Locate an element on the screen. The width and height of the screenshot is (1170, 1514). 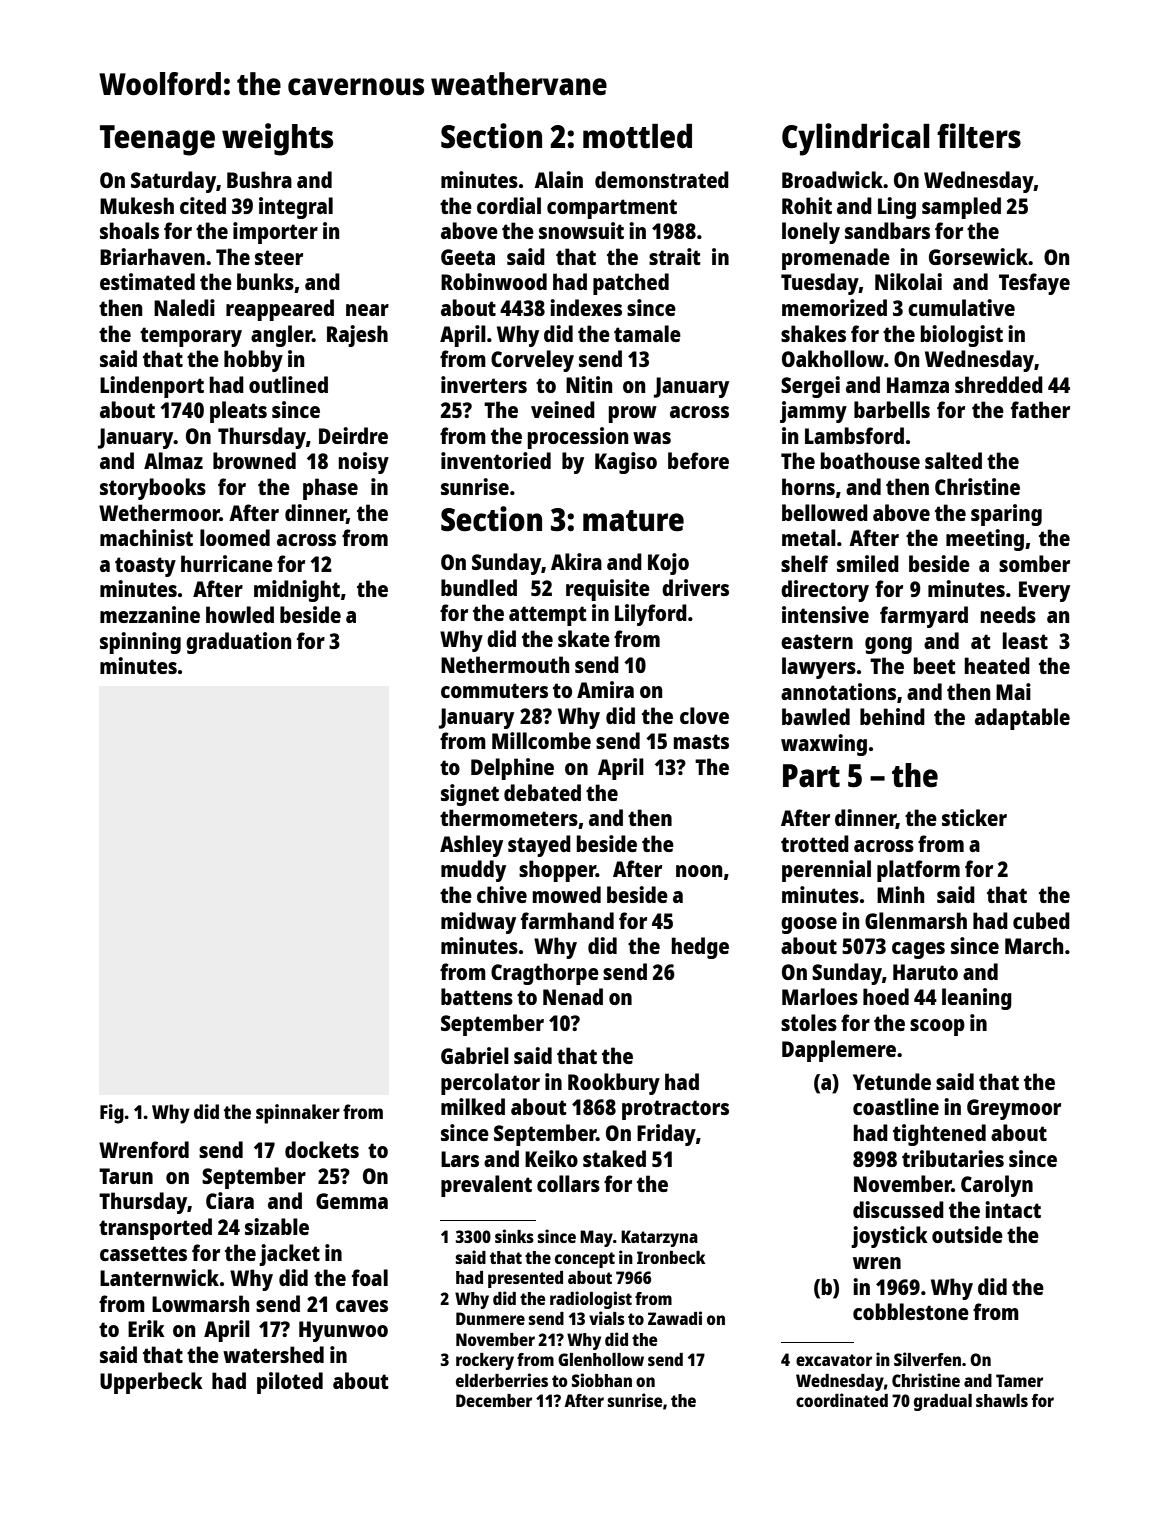
weights is located at coordinates (277, 139).
